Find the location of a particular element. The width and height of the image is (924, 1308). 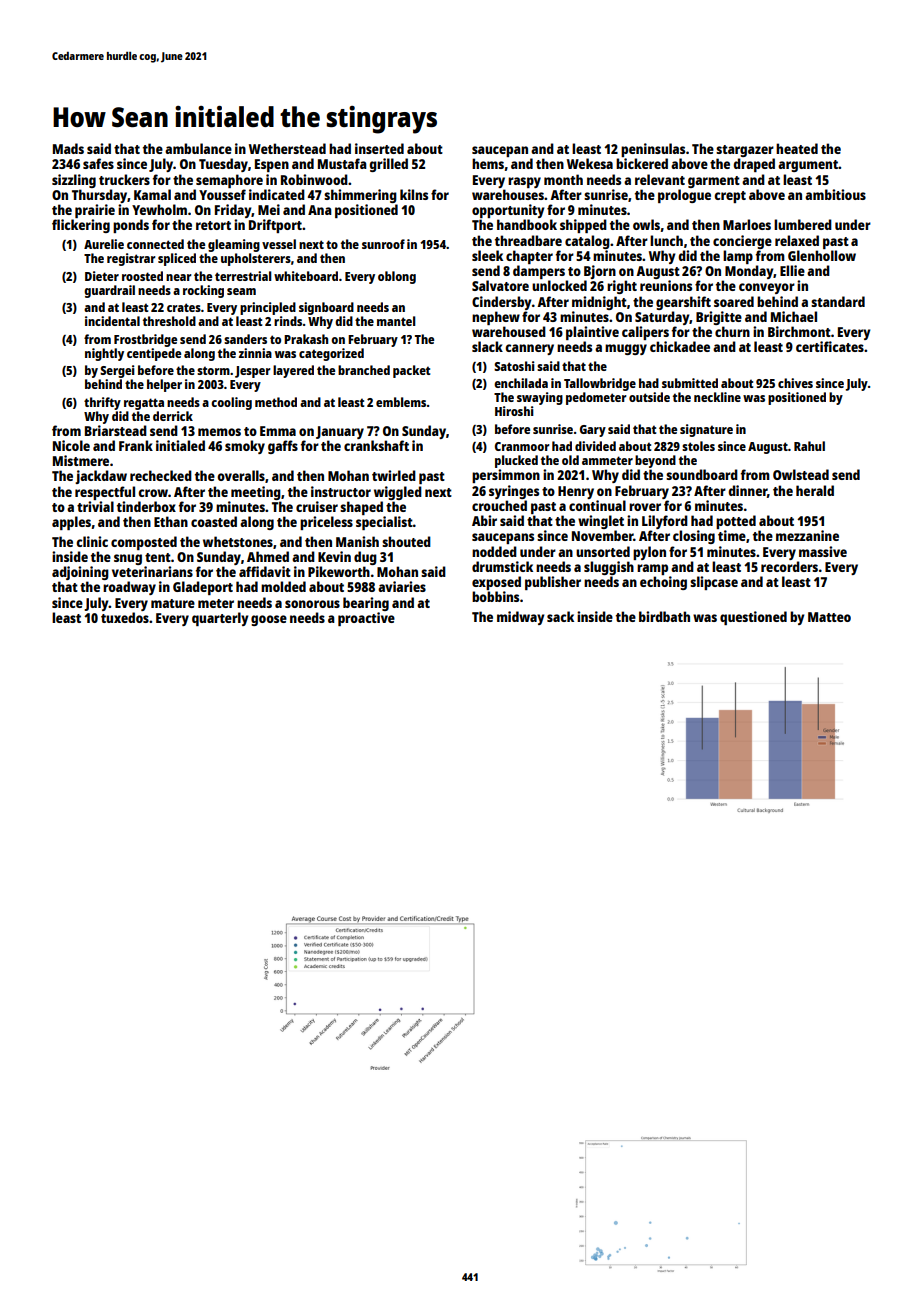

Jesper is located at coordinates (253, 372).
